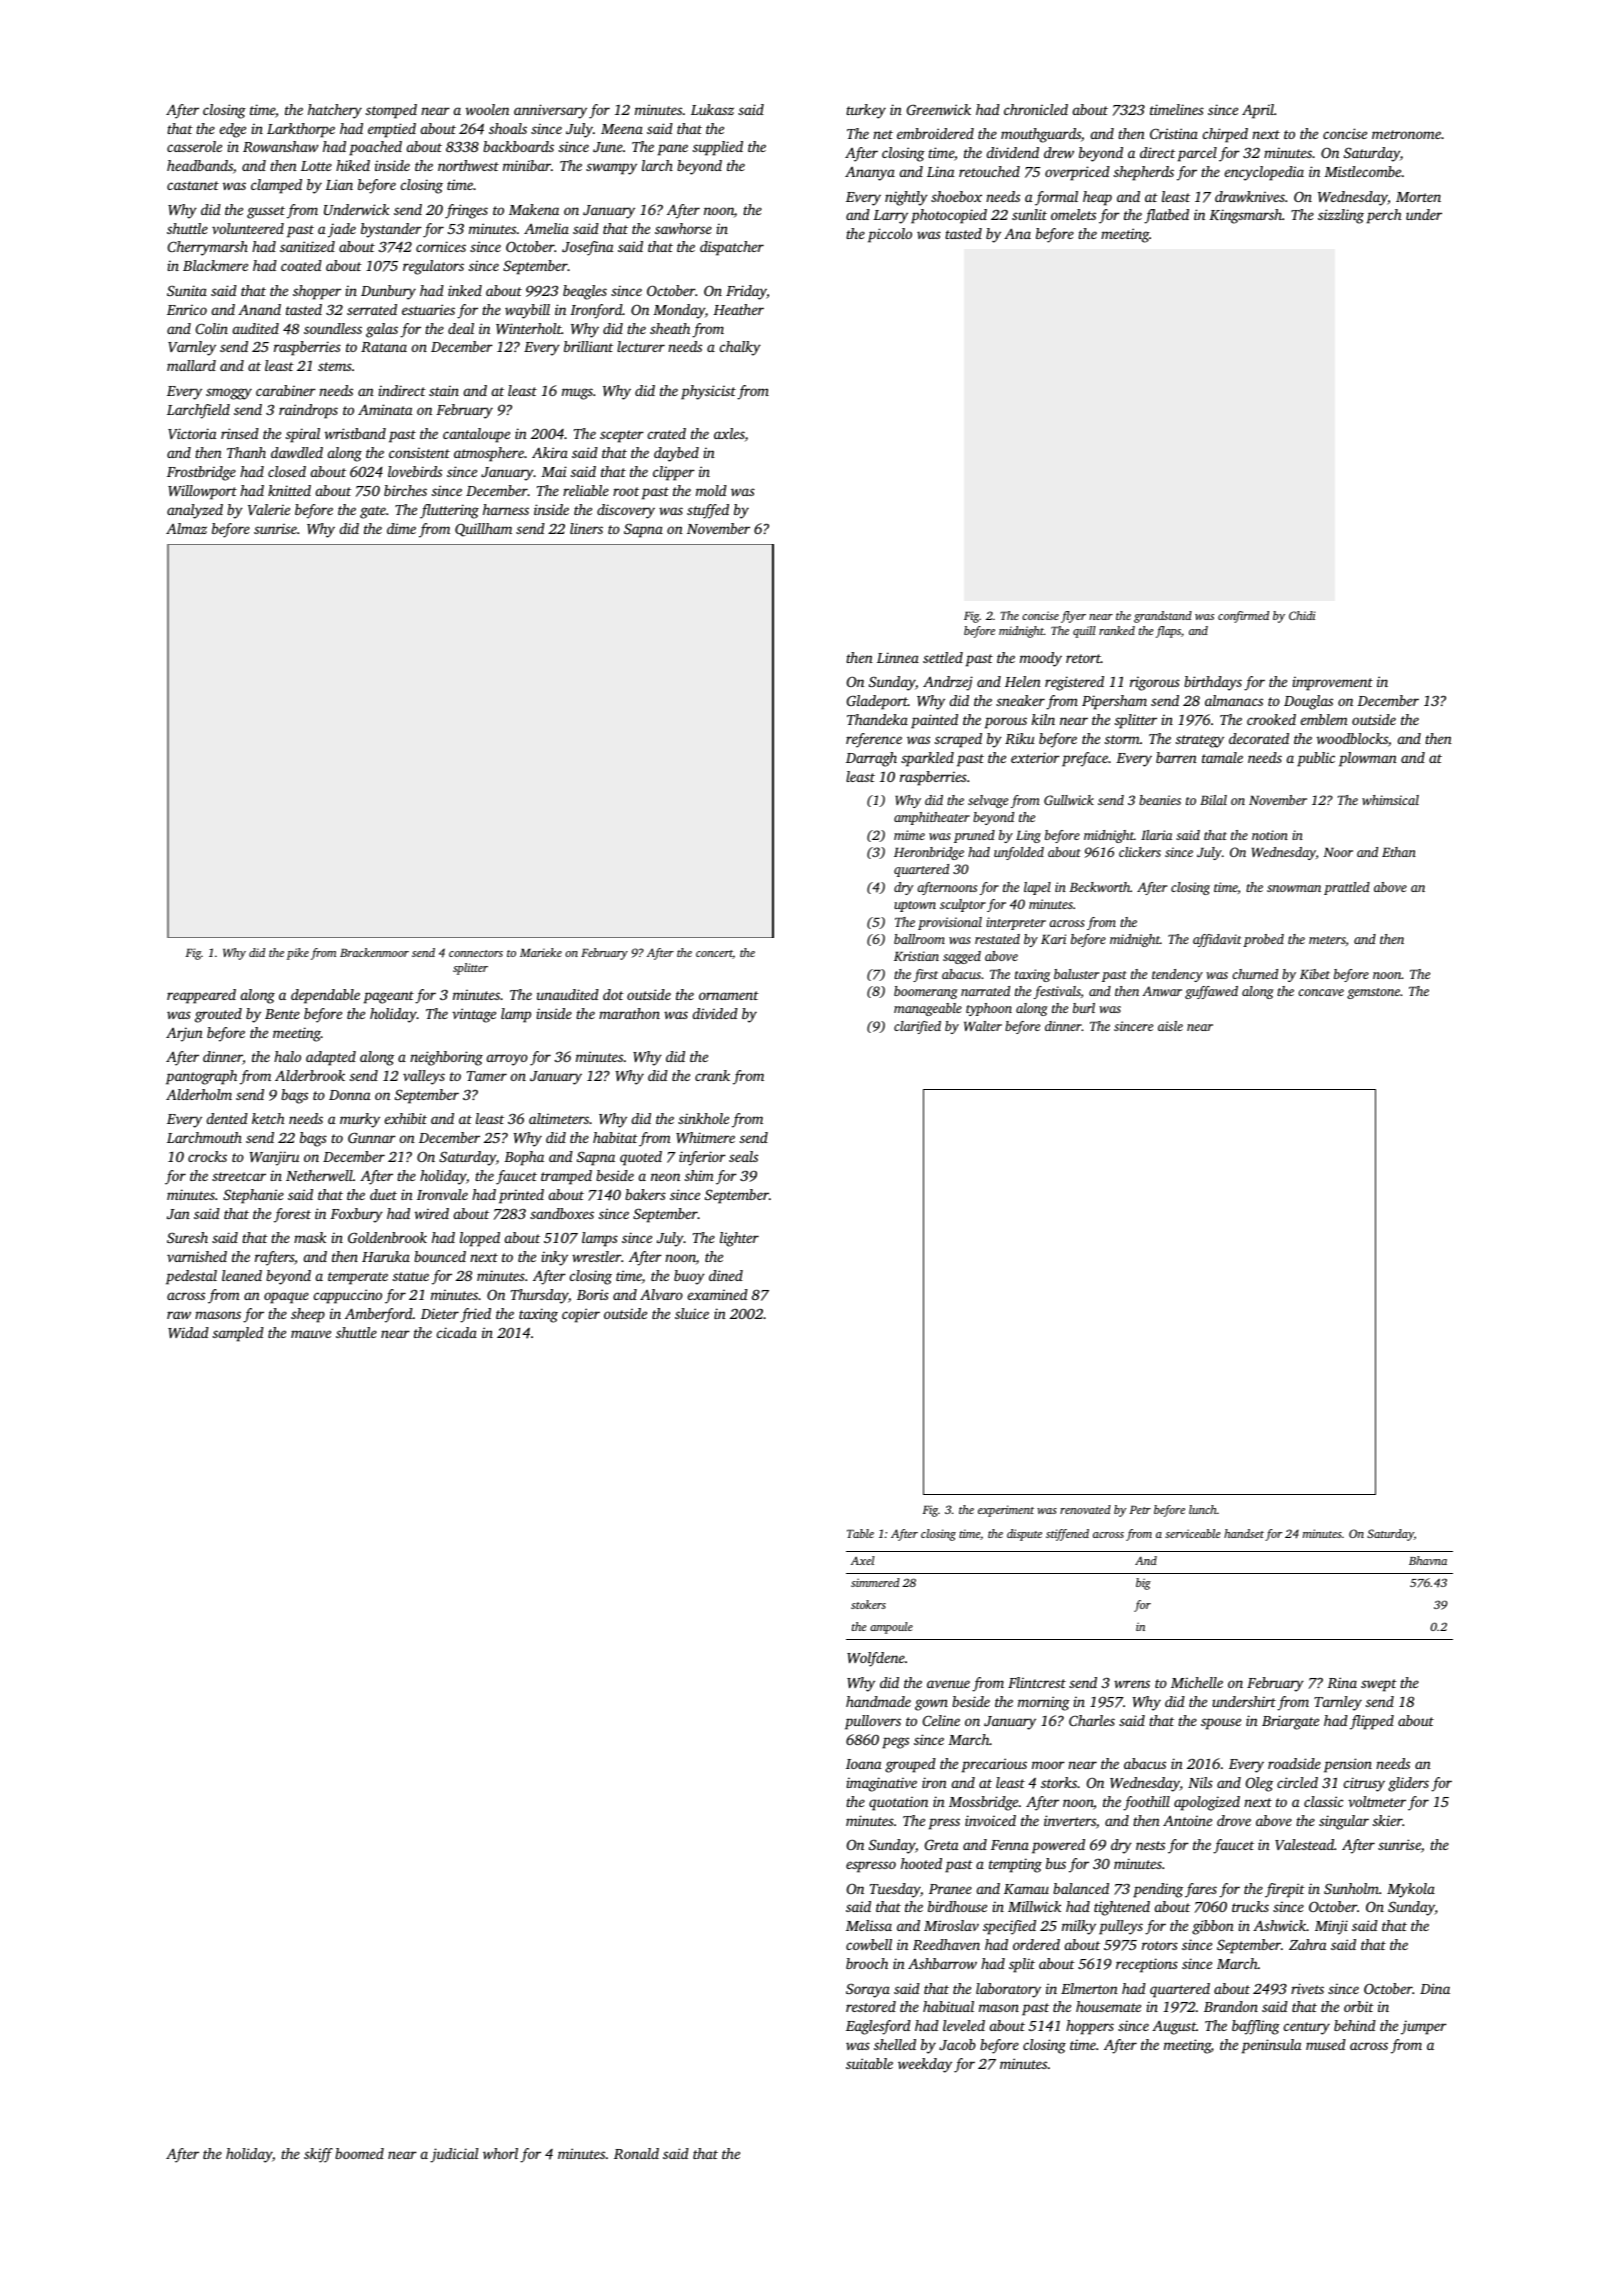  I want to click on Widad, so click(188, 1332).
